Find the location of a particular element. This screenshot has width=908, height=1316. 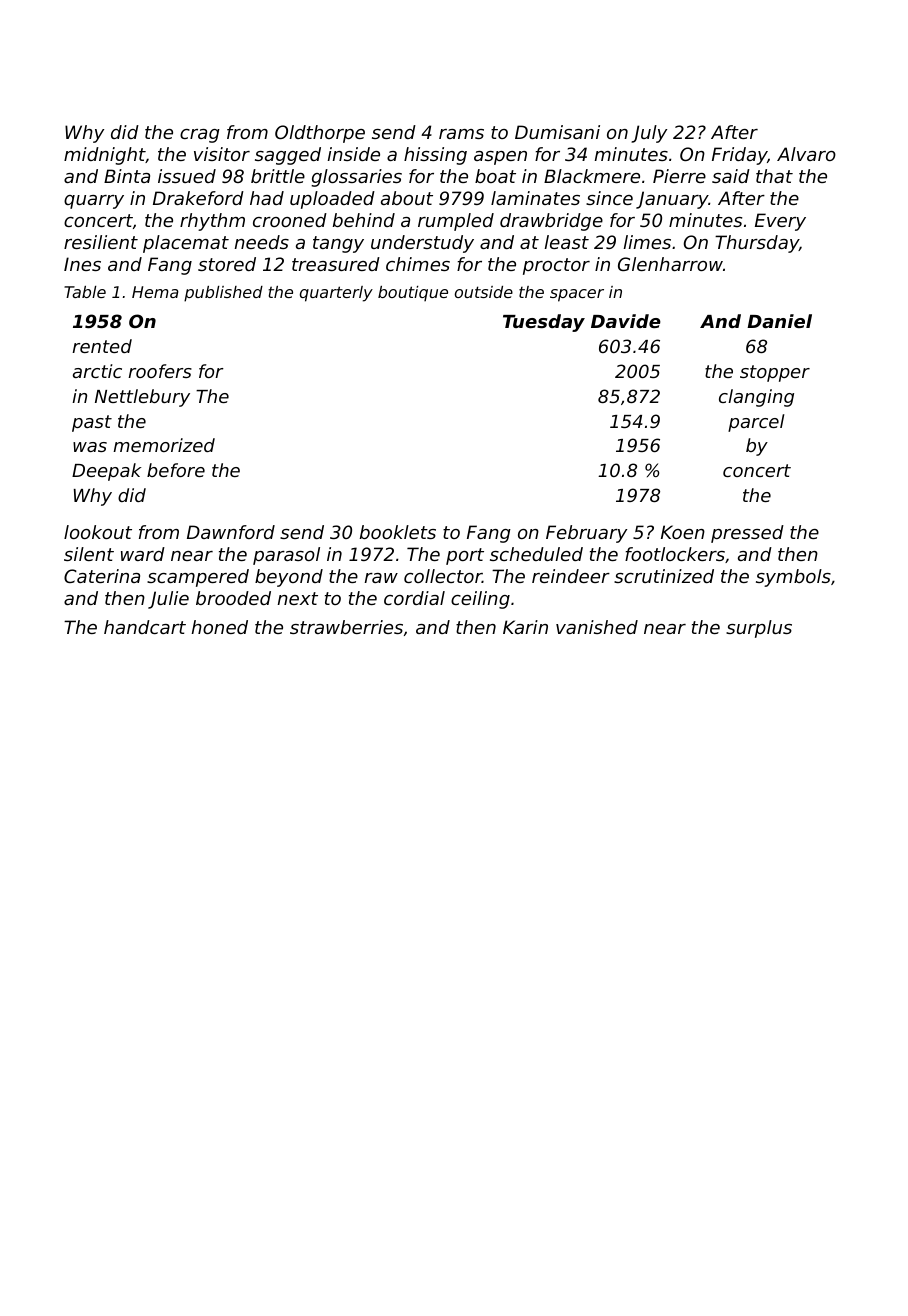

midnight is located at coordinates (105, 156).
